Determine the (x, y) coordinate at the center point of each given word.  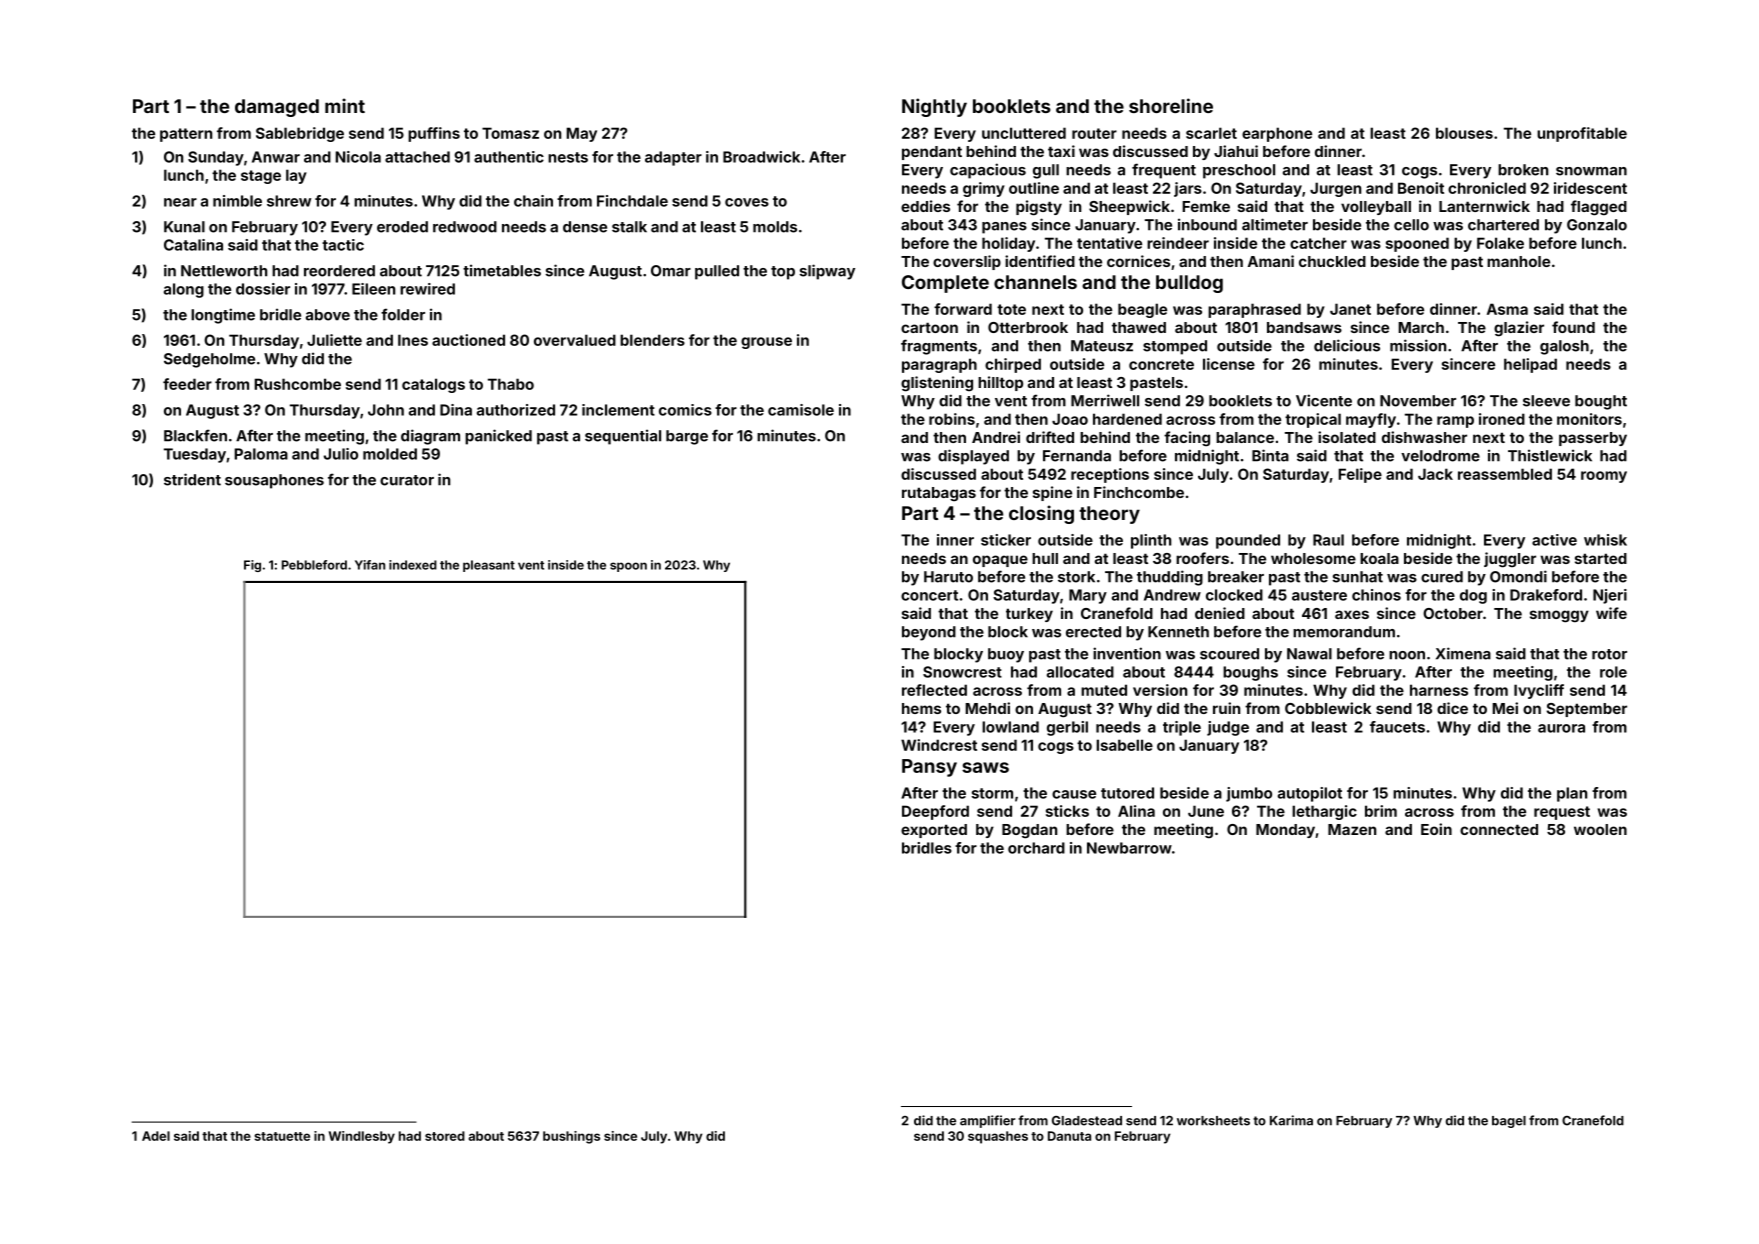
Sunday (216, 158)
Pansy (929, 768)
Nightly (934, 107)
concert (929, 595)
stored (445, 1136)
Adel (156, 1136)
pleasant (489, 566)
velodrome (1440, 456)
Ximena (1463, 653)
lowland (1010, 727)
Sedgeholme (209, 360)
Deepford (935, 812)
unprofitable (1582, 134)
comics (685, 410)
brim (1381, 811)
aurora (1561, 728)
